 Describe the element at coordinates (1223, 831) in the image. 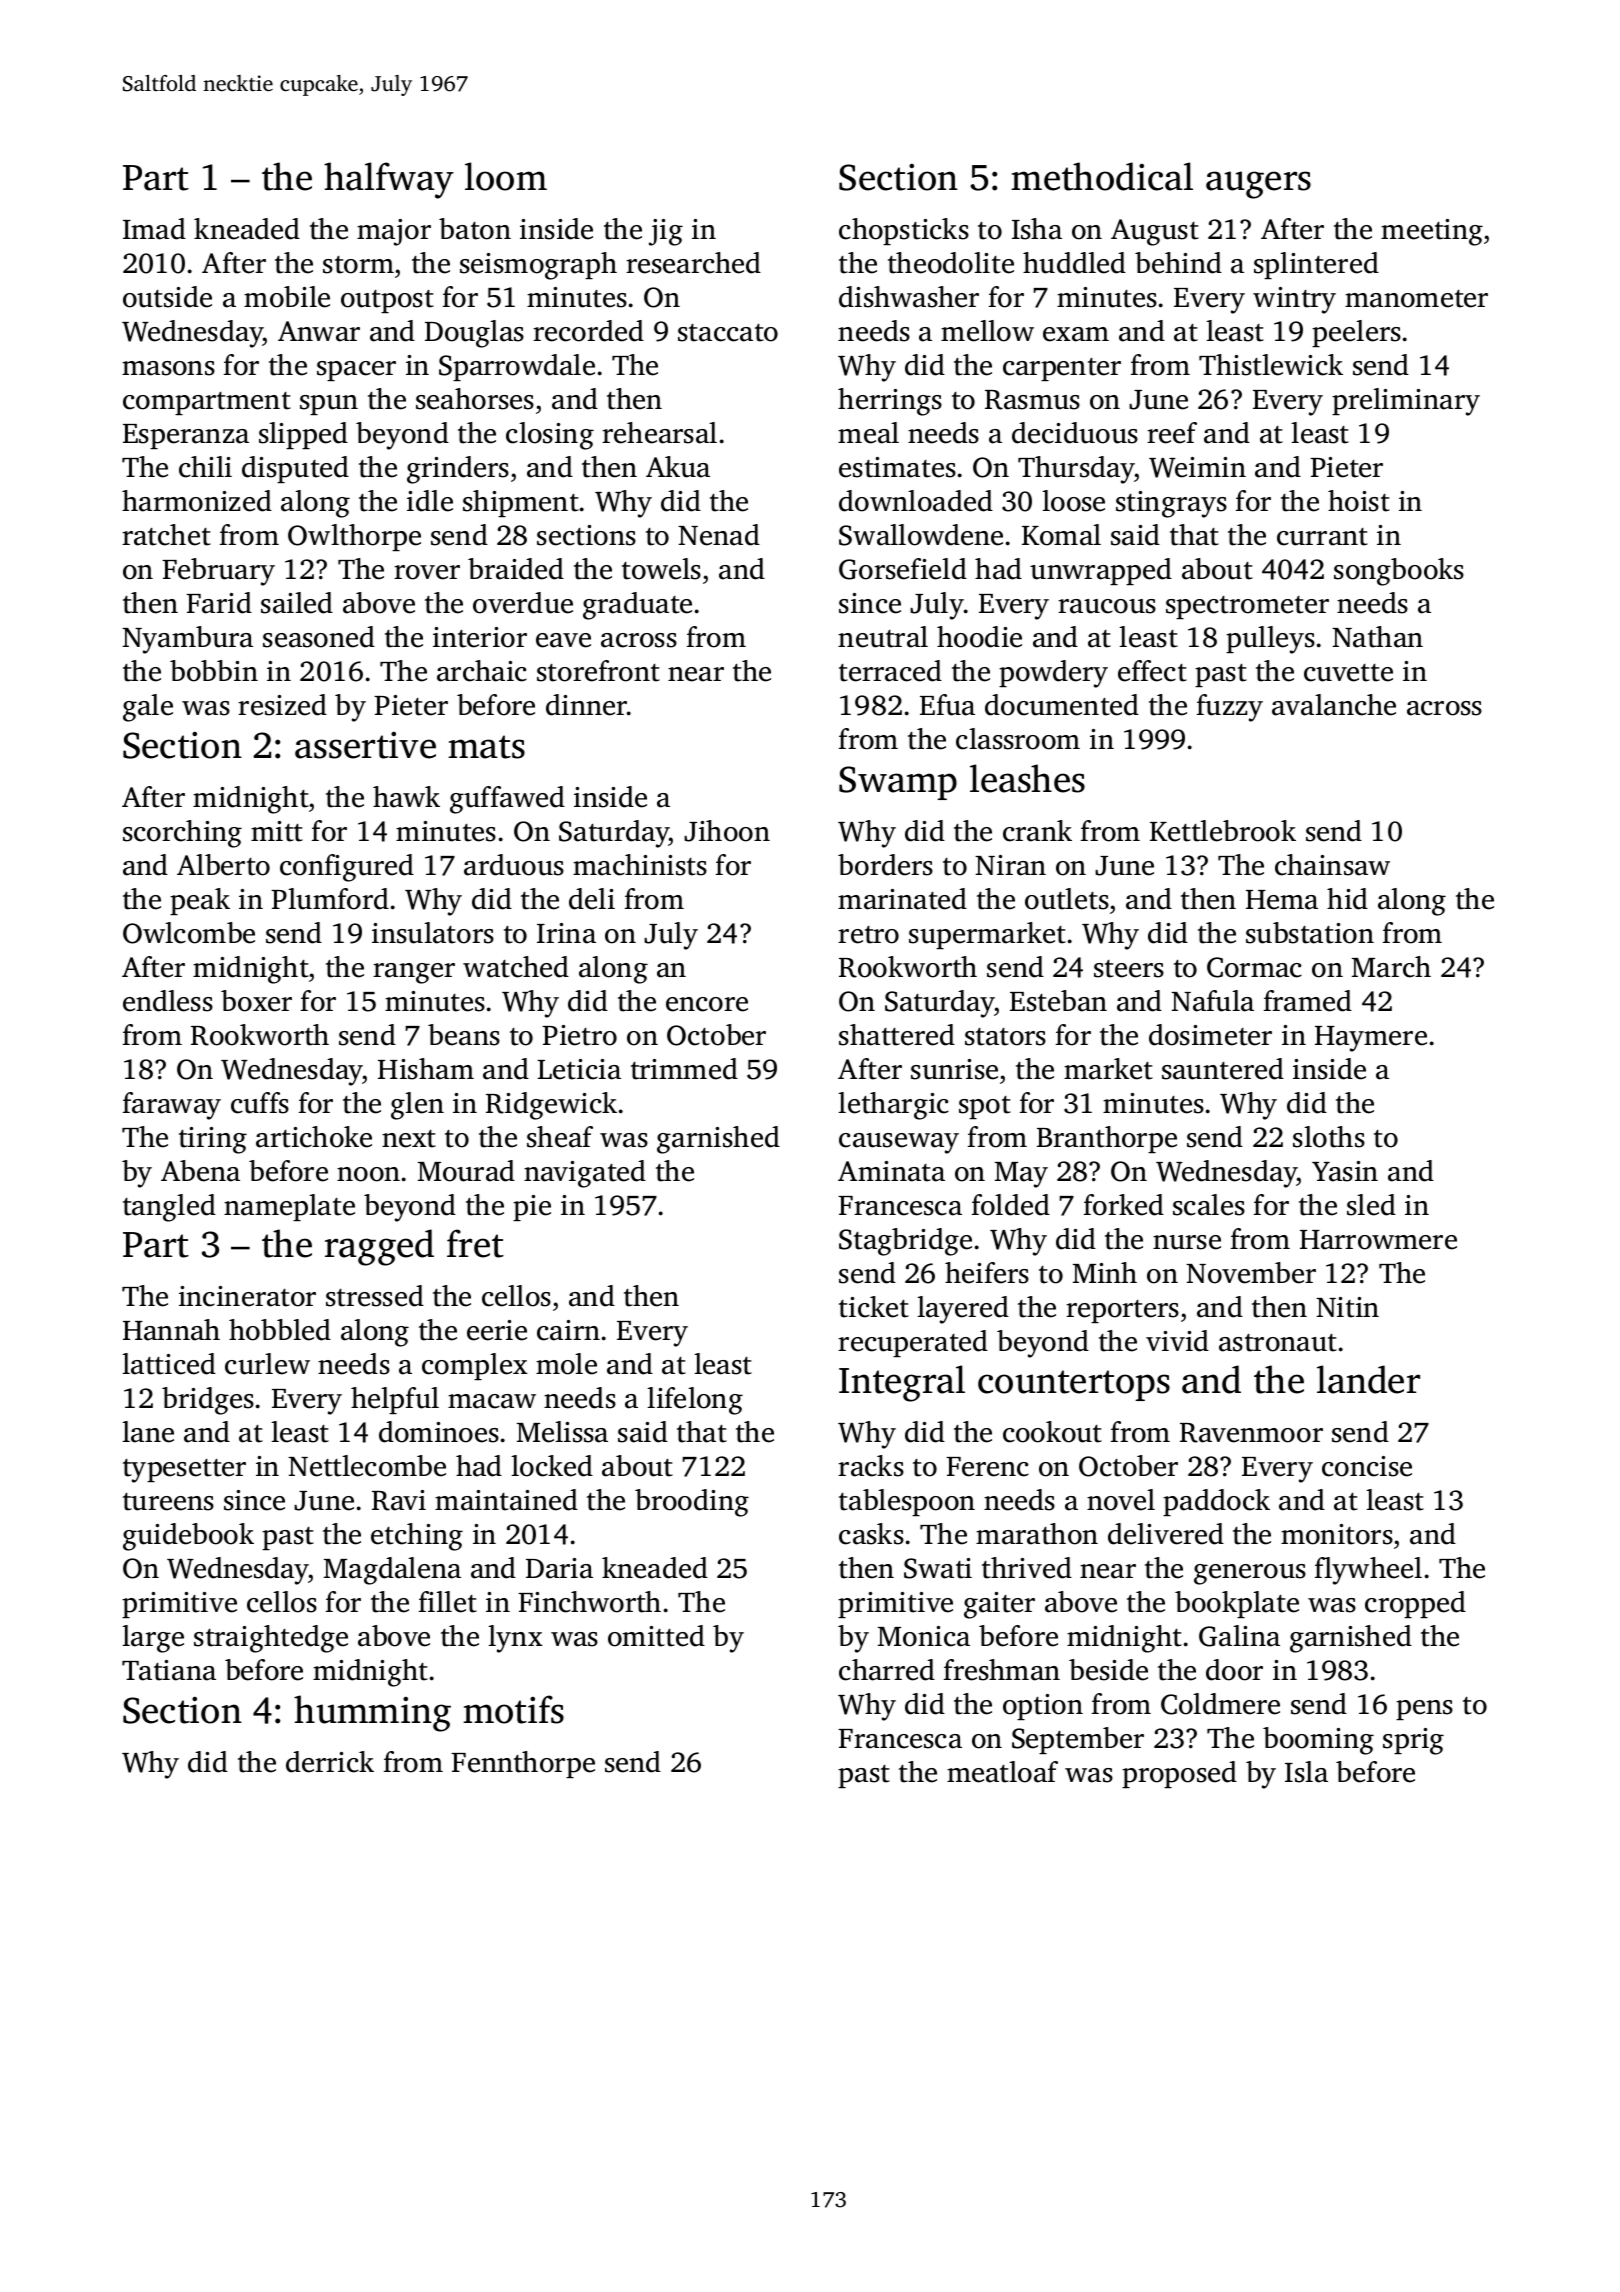

I see `Kettlebrook` at that location.
